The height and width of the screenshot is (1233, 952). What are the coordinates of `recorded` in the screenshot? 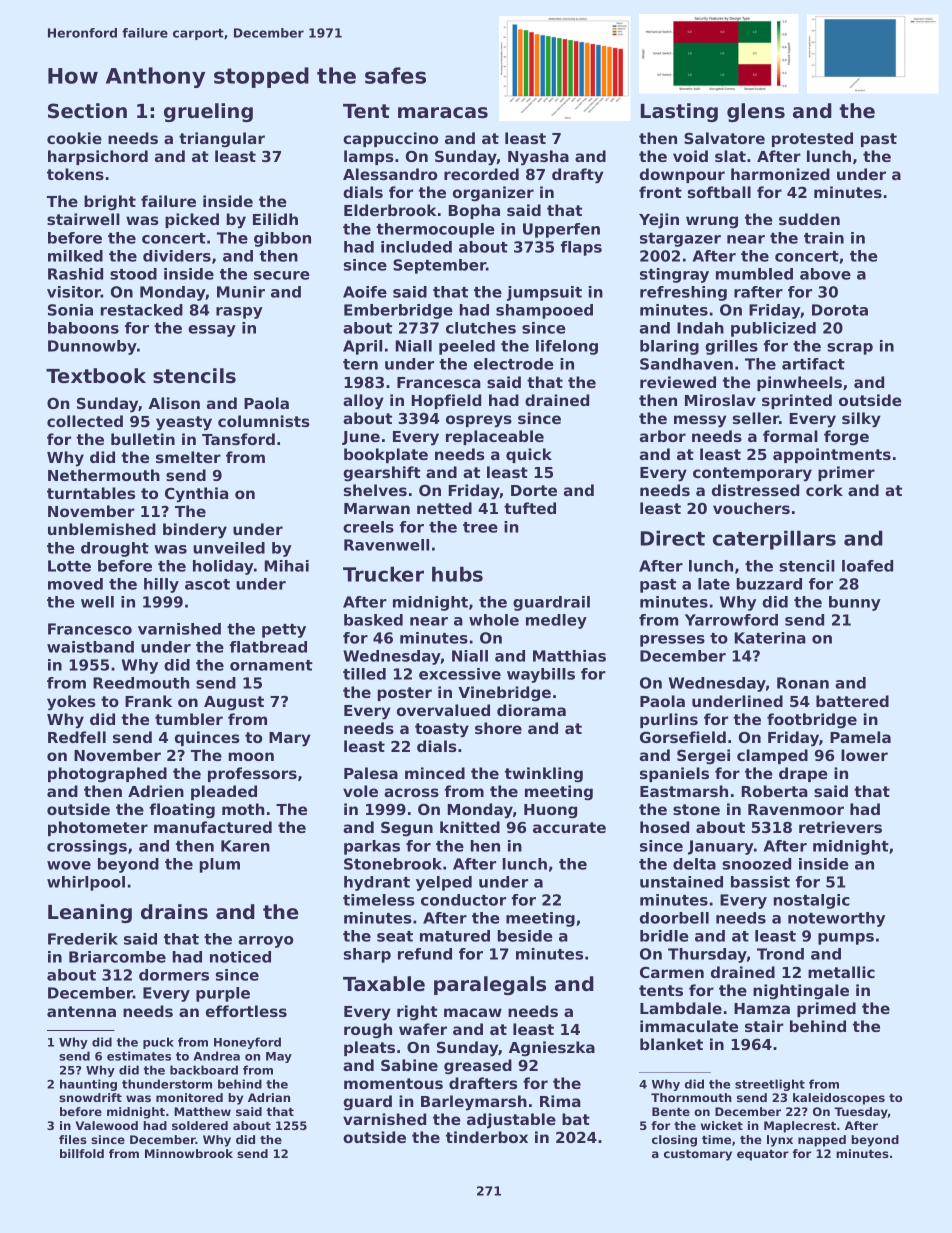 It's located at (481, 174).
